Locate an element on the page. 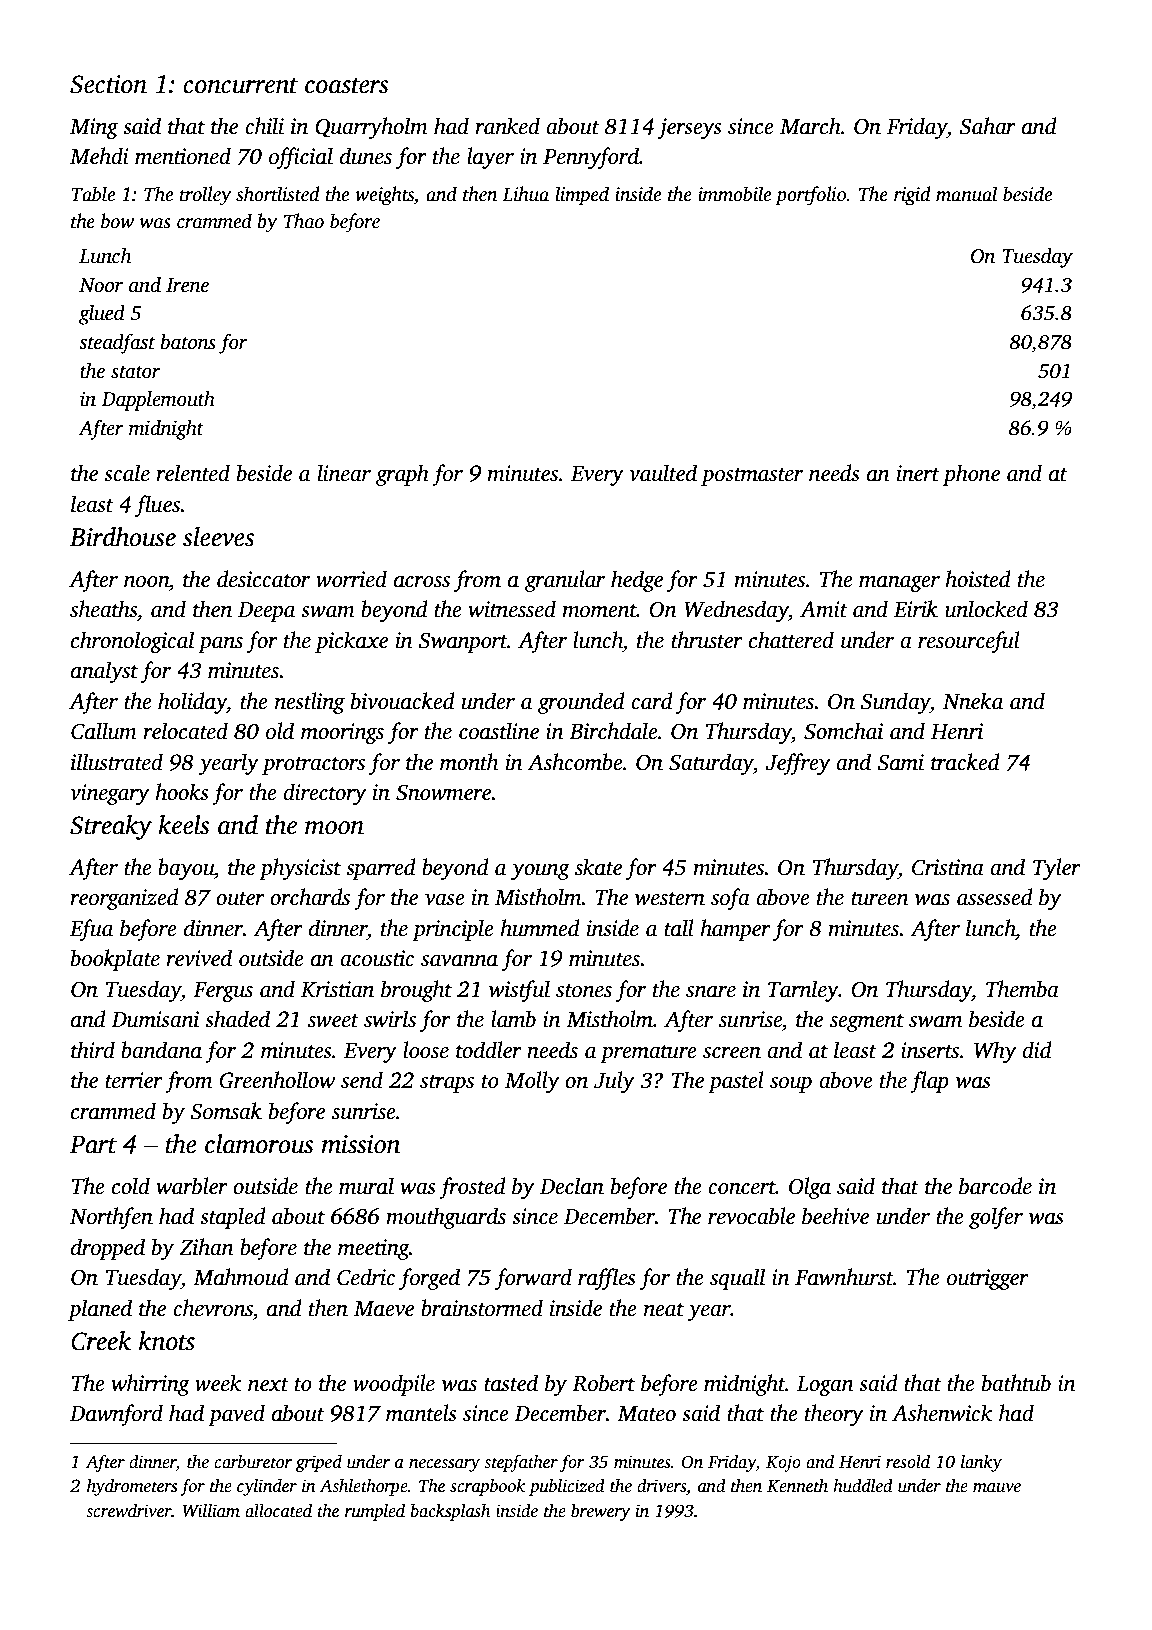 The height and width of the page is (1630, 1152). stepfather is located at coordinates (521, 1463).
